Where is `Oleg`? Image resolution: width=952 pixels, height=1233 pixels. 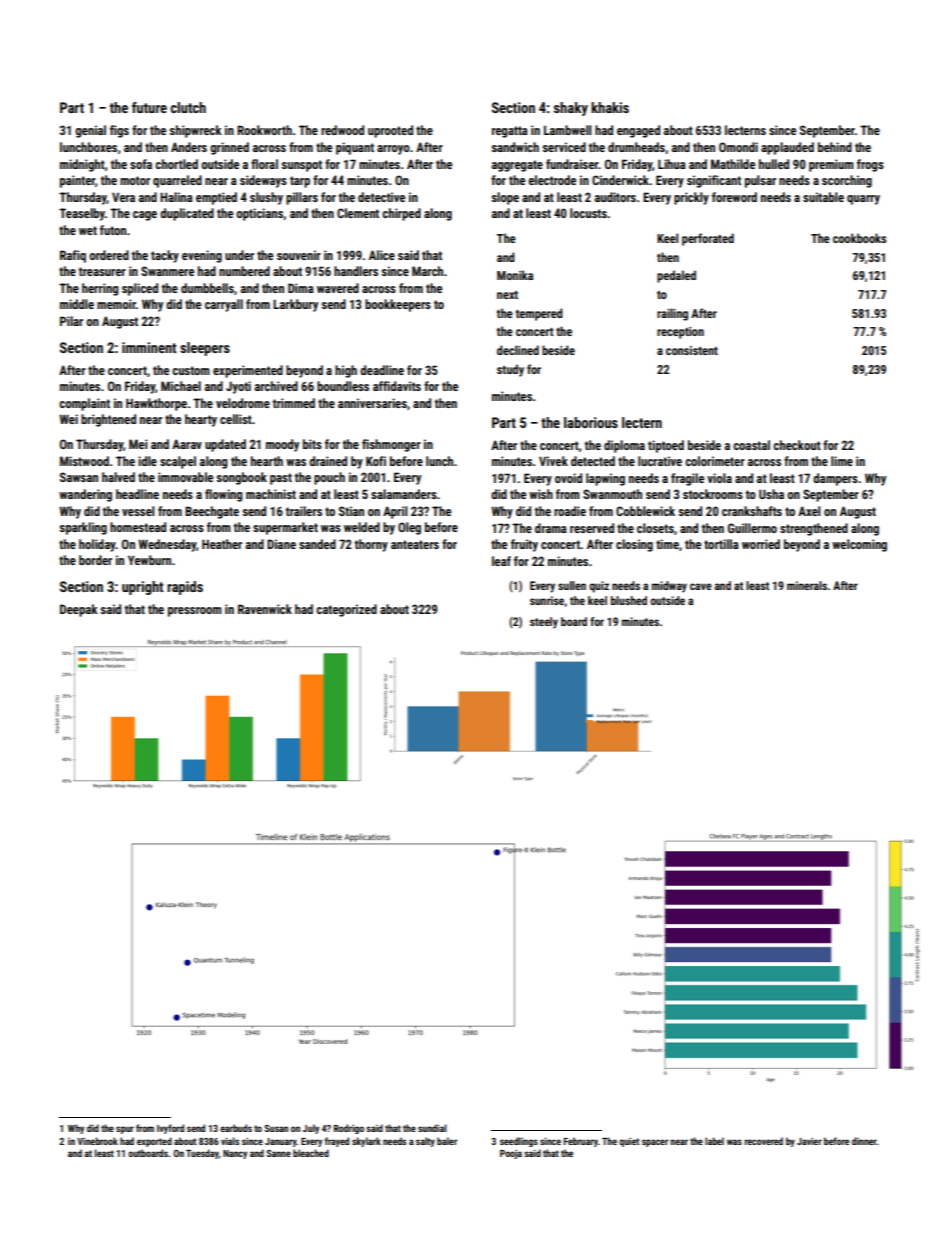 Oleg is located at coordinates (409, 528).
